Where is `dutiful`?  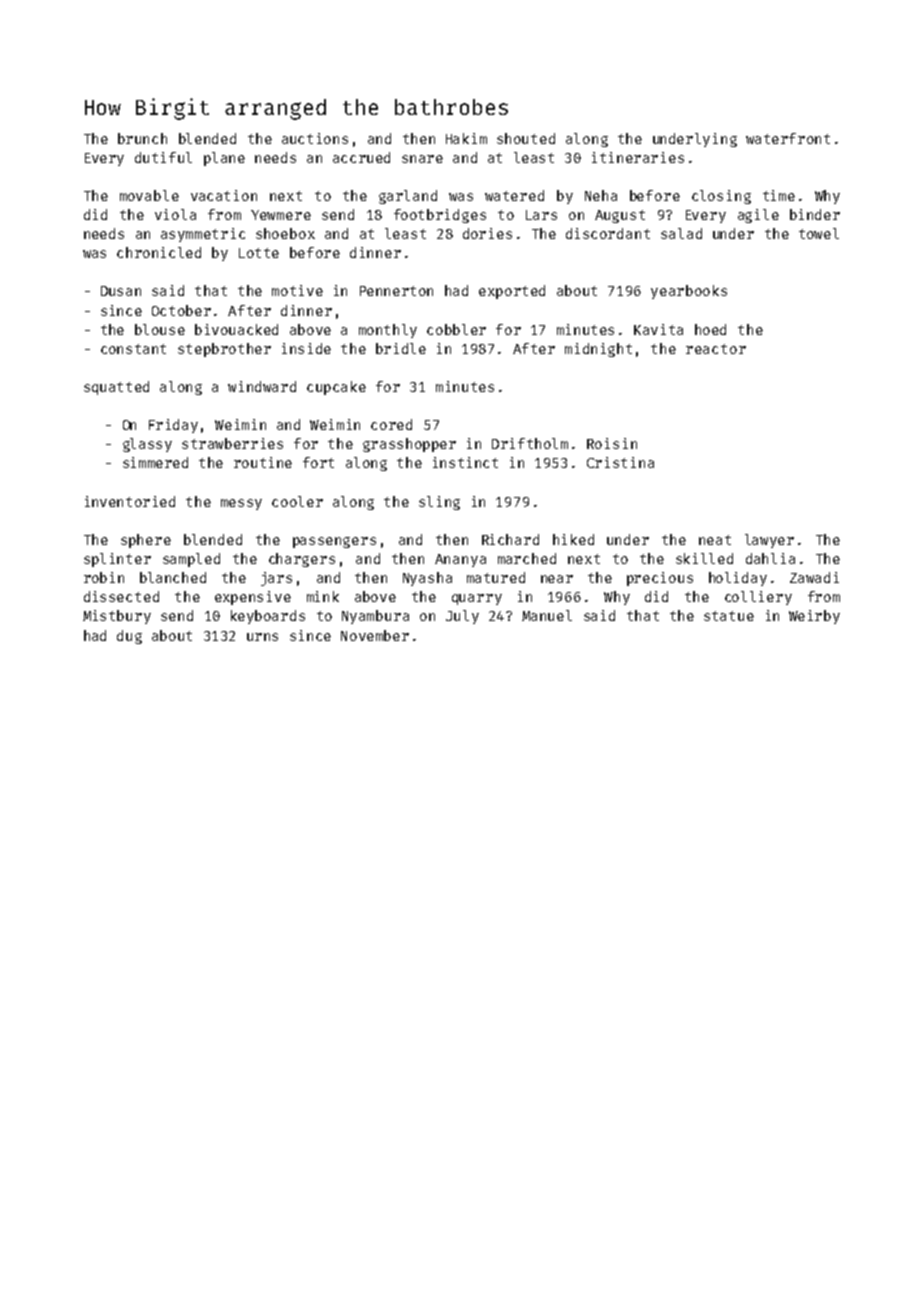
dutiful is located at coordinates (163, 157).
